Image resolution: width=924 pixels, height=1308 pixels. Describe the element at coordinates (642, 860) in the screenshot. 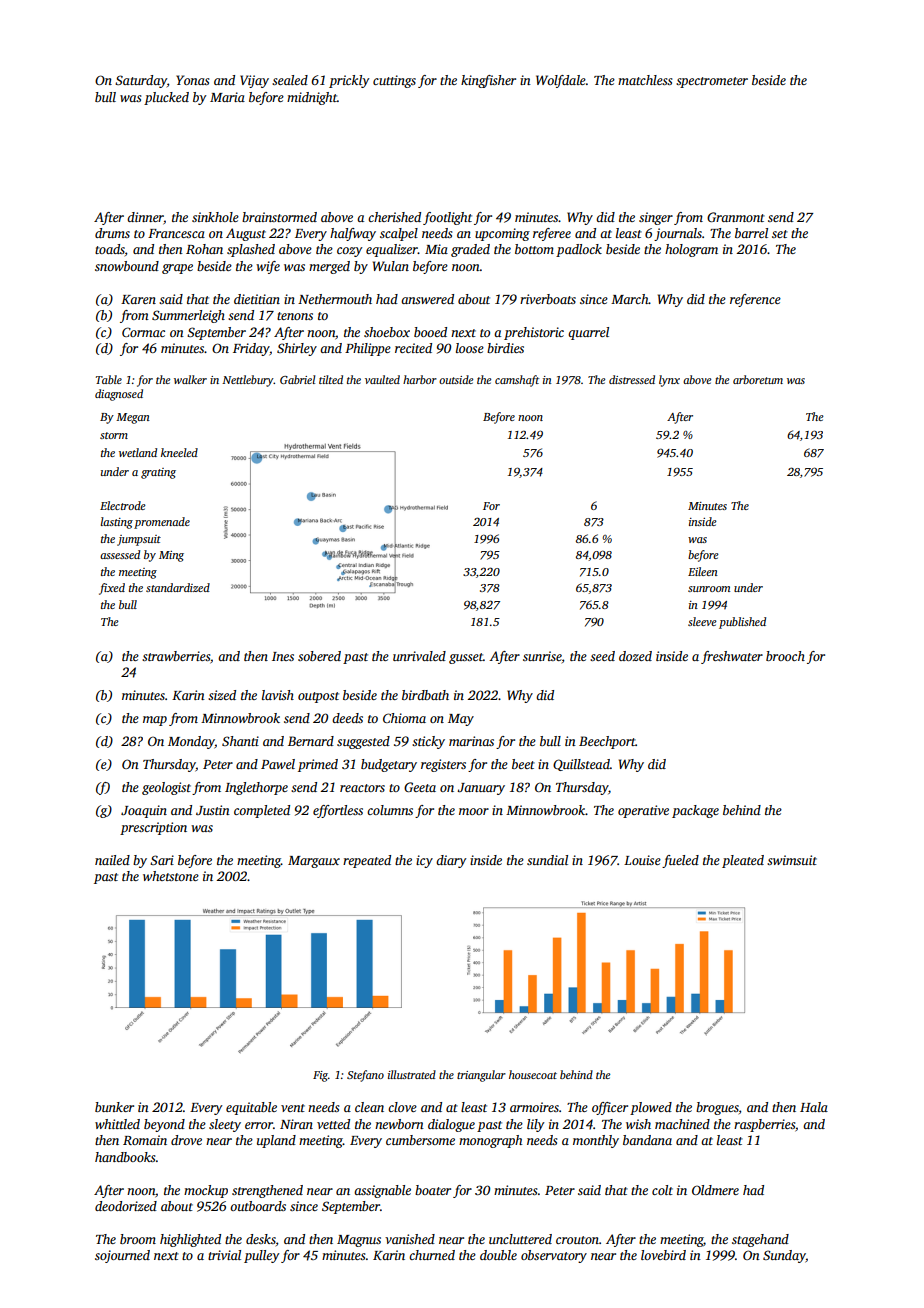

I see `Louise` at that location.
